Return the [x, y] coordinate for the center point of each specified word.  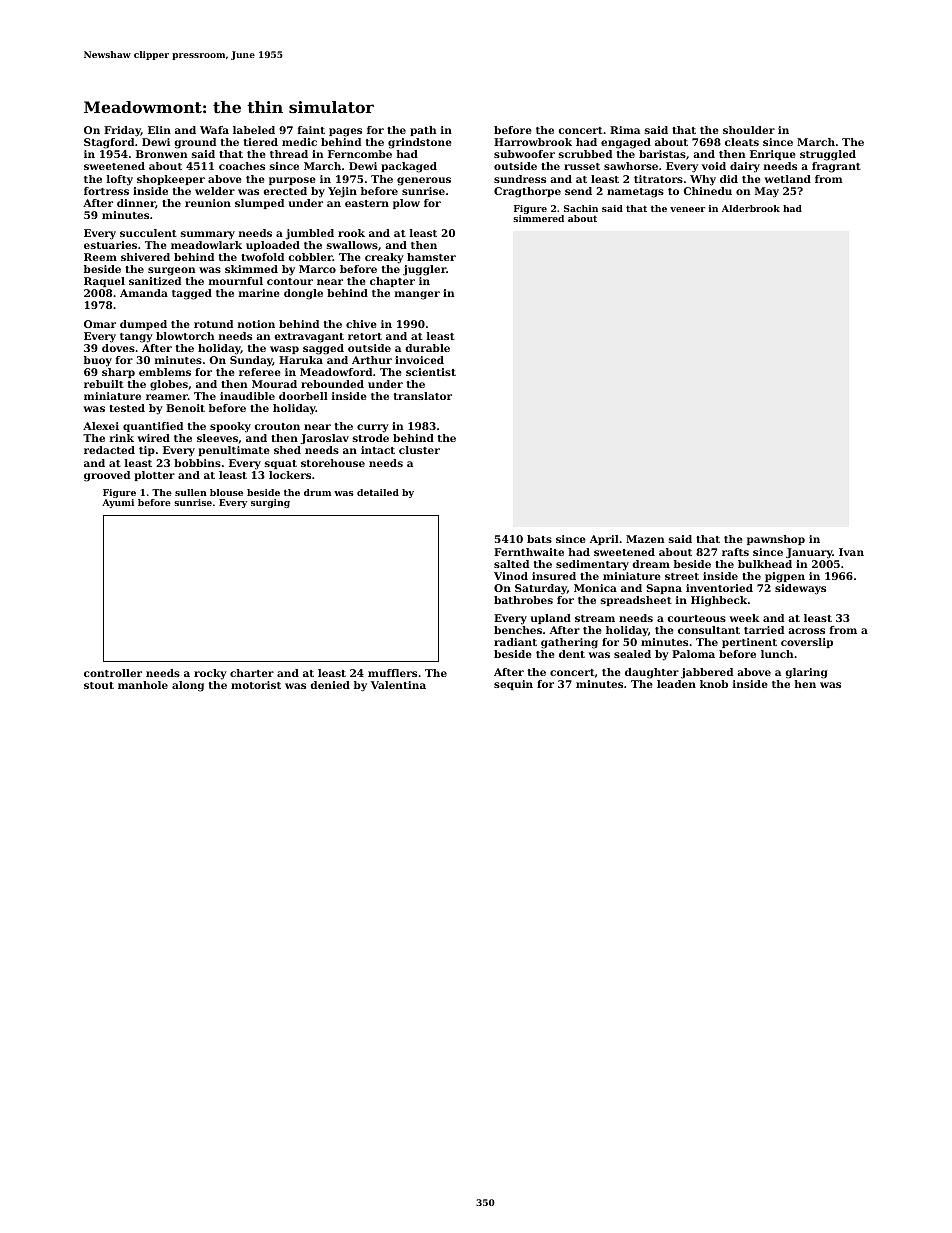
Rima [625, 130]
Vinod [511, 576]
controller [113, 673]
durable [427, 348]
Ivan [851, 552]
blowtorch [185, 336]
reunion [208, 203]
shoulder [749, 130]
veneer [687, 209]
